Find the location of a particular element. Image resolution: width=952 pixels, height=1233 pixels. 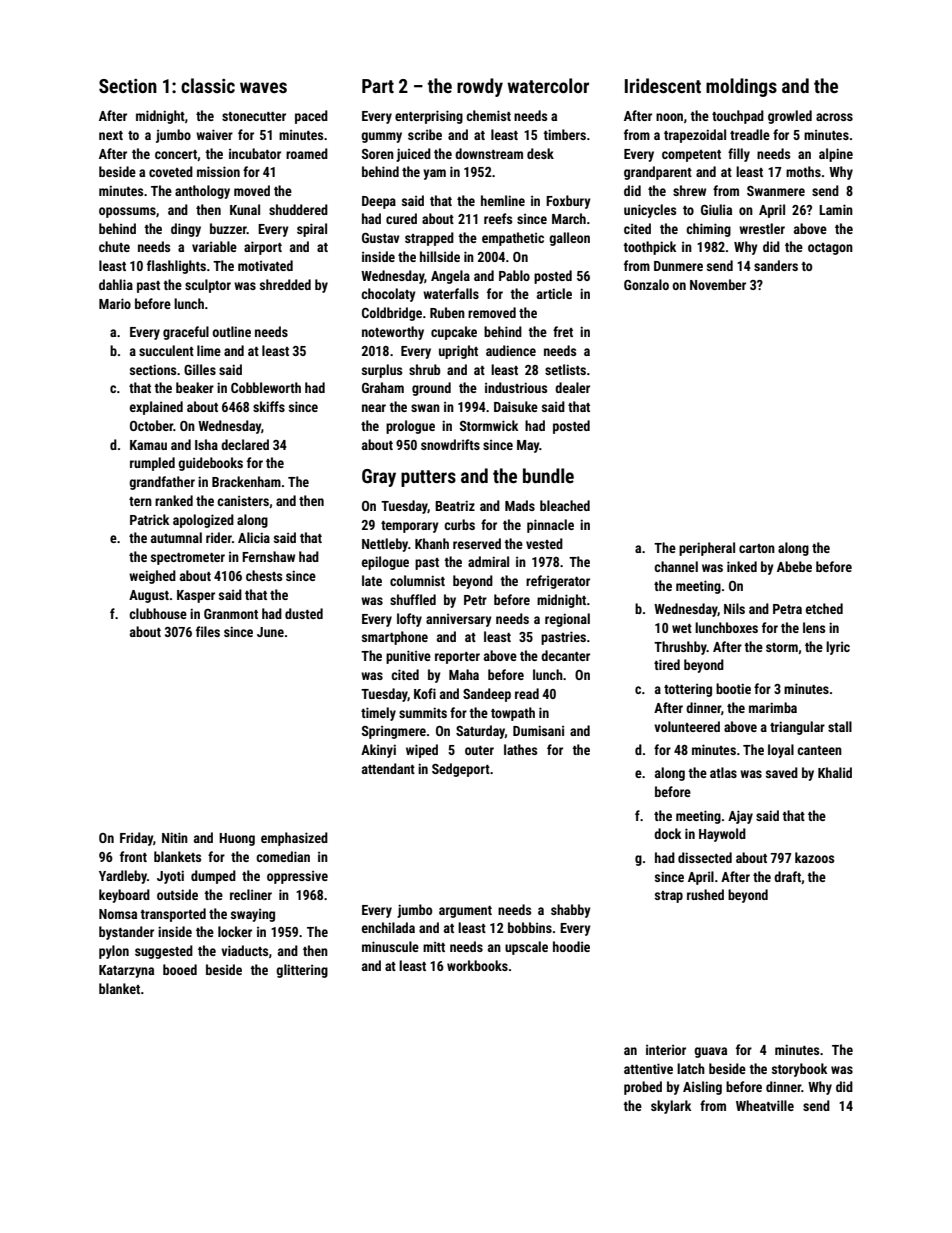

wrestler is located at coordinates (762, 228).
